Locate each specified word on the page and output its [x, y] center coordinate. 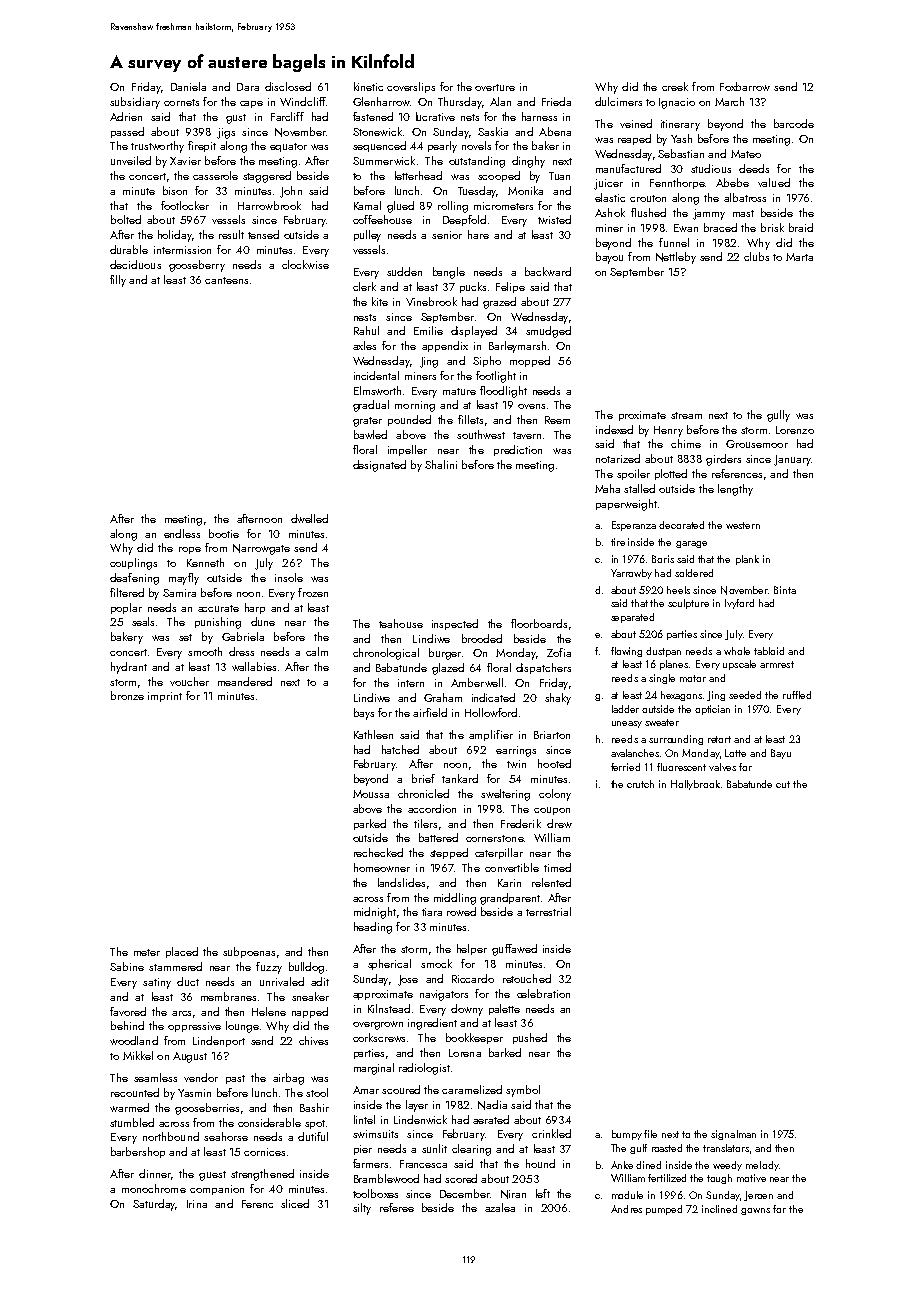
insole [289, 577]
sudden [404, 271]
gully [778, 416]
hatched [400, 749]
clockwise [305, 264]
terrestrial [548, 911]
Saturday [154, 1205]
